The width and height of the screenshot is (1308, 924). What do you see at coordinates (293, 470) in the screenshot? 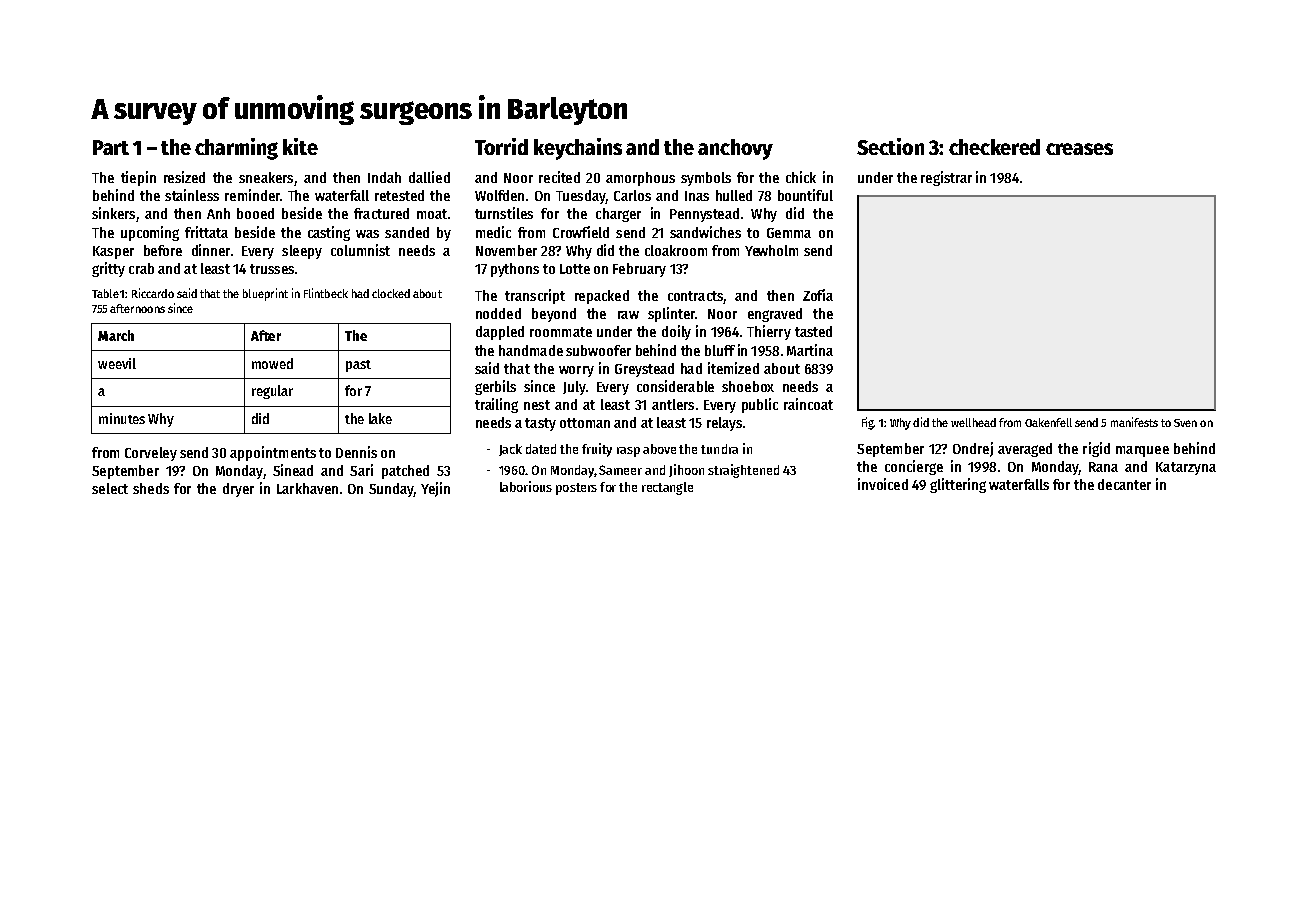
I see `Sinead` at bounding box center [293, 470].
